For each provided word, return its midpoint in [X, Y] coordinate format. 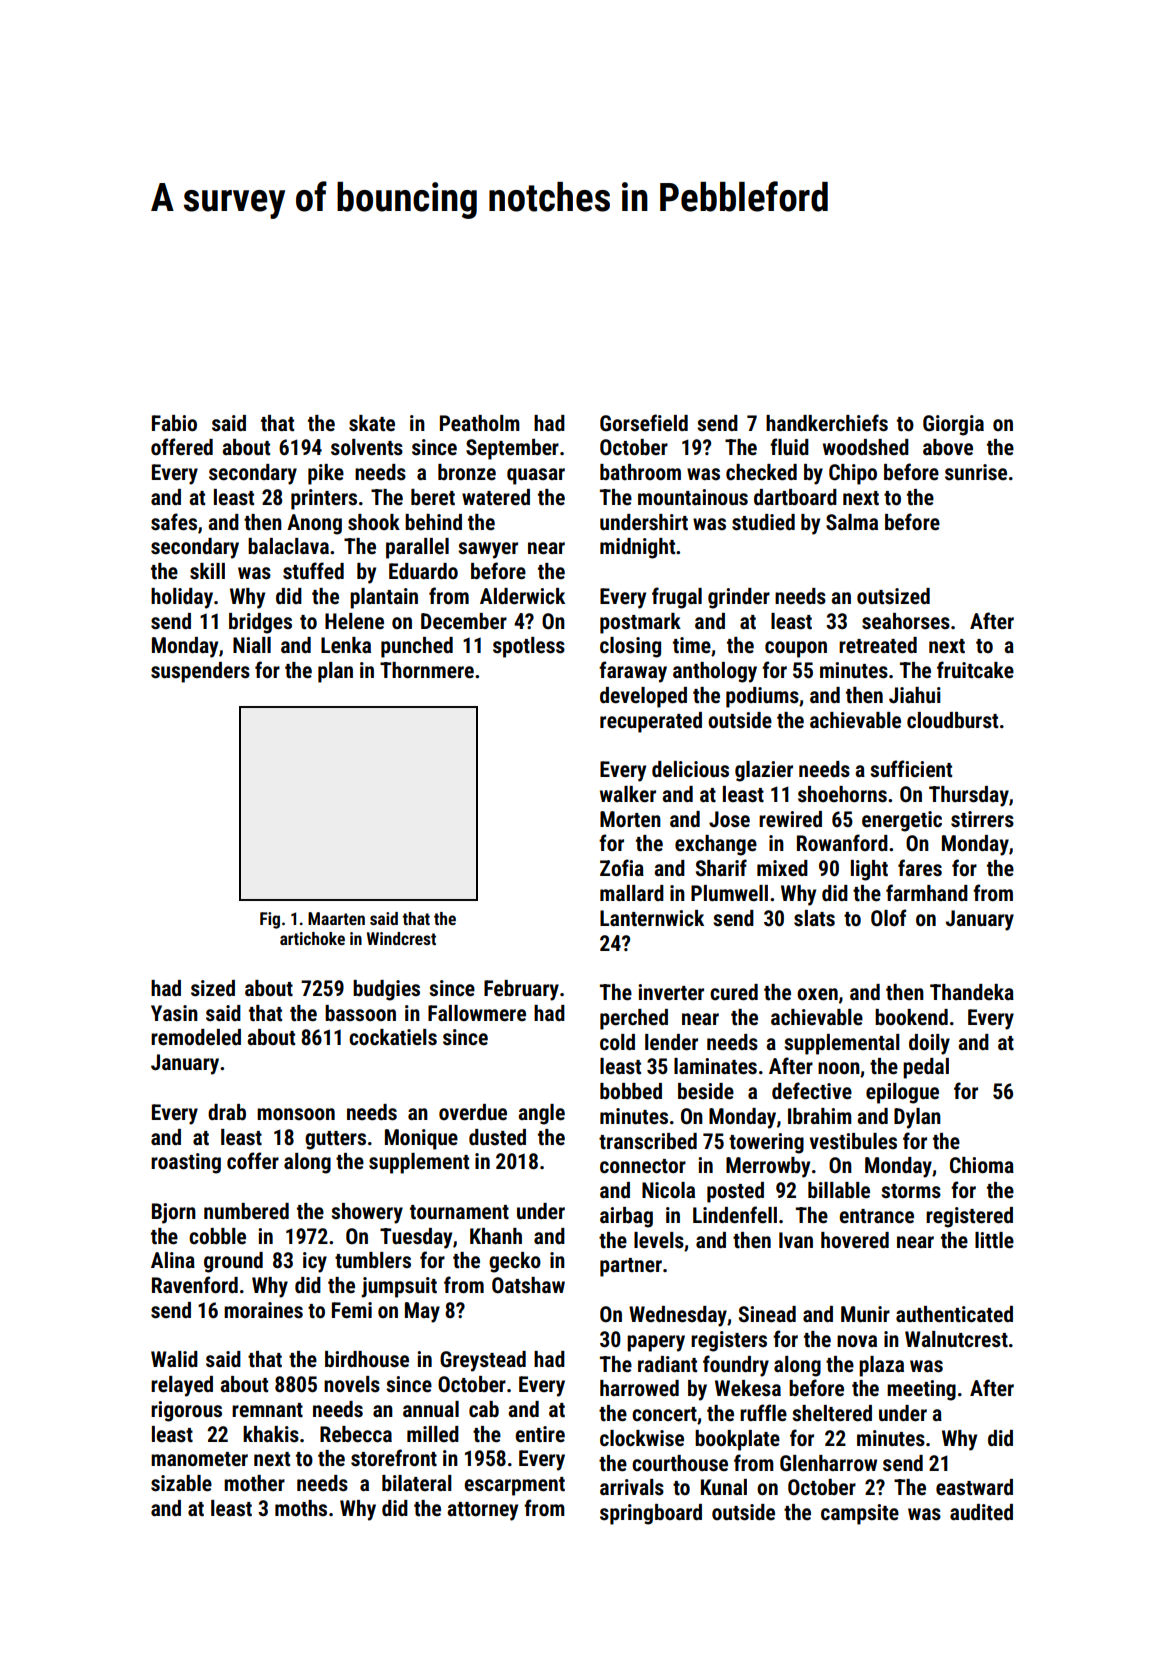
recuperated [651, 722]
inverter [671, 992]
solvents [367, 447]
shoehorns [842, 794]
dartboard [795, 497]
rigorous [186, 1411]
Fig [270, 920]
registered [969, 1217]
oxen [817, 994]
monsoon [296, 1114]
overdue [473, 1112]
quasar [536, 476]
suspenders [200, 672]
